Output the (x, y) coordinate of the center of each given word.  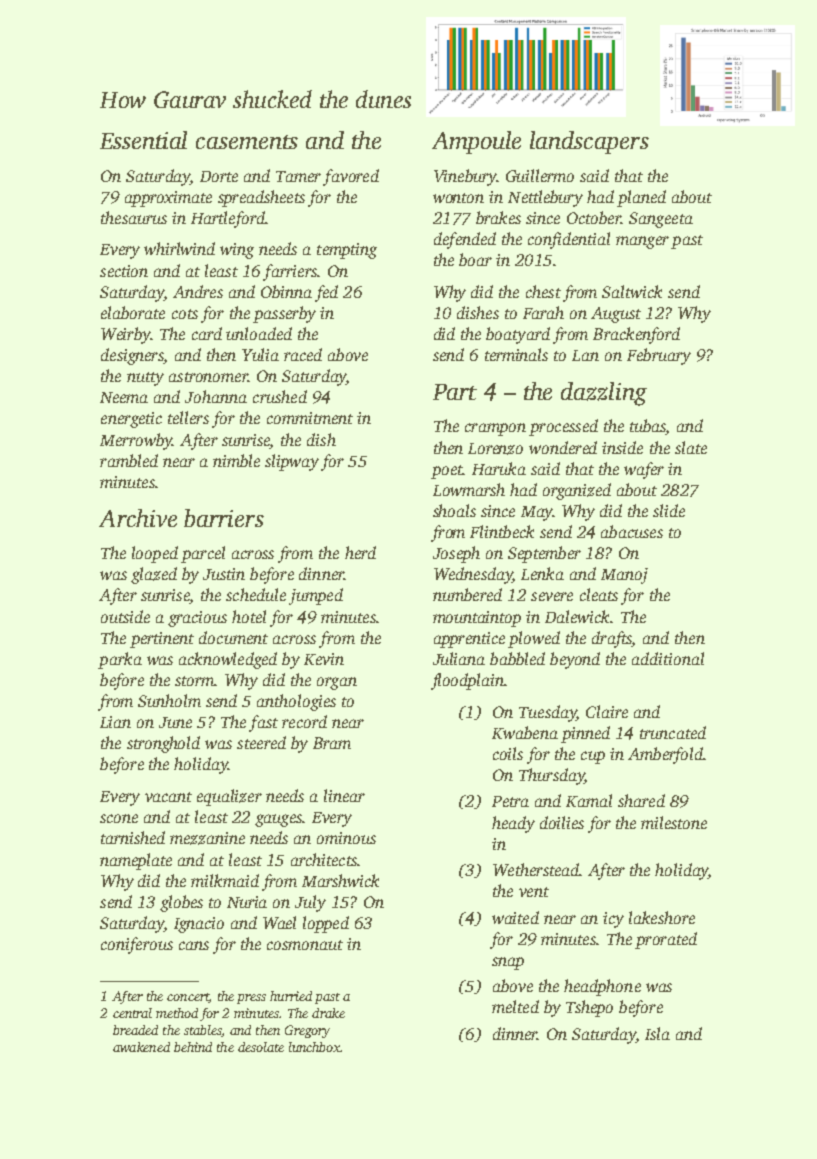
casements (247, 142)
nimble (236, 460)
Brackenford (636, 335)
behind (193, 1047)
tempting (347, 251)
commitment (310, 418)
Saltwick (632, 291)
